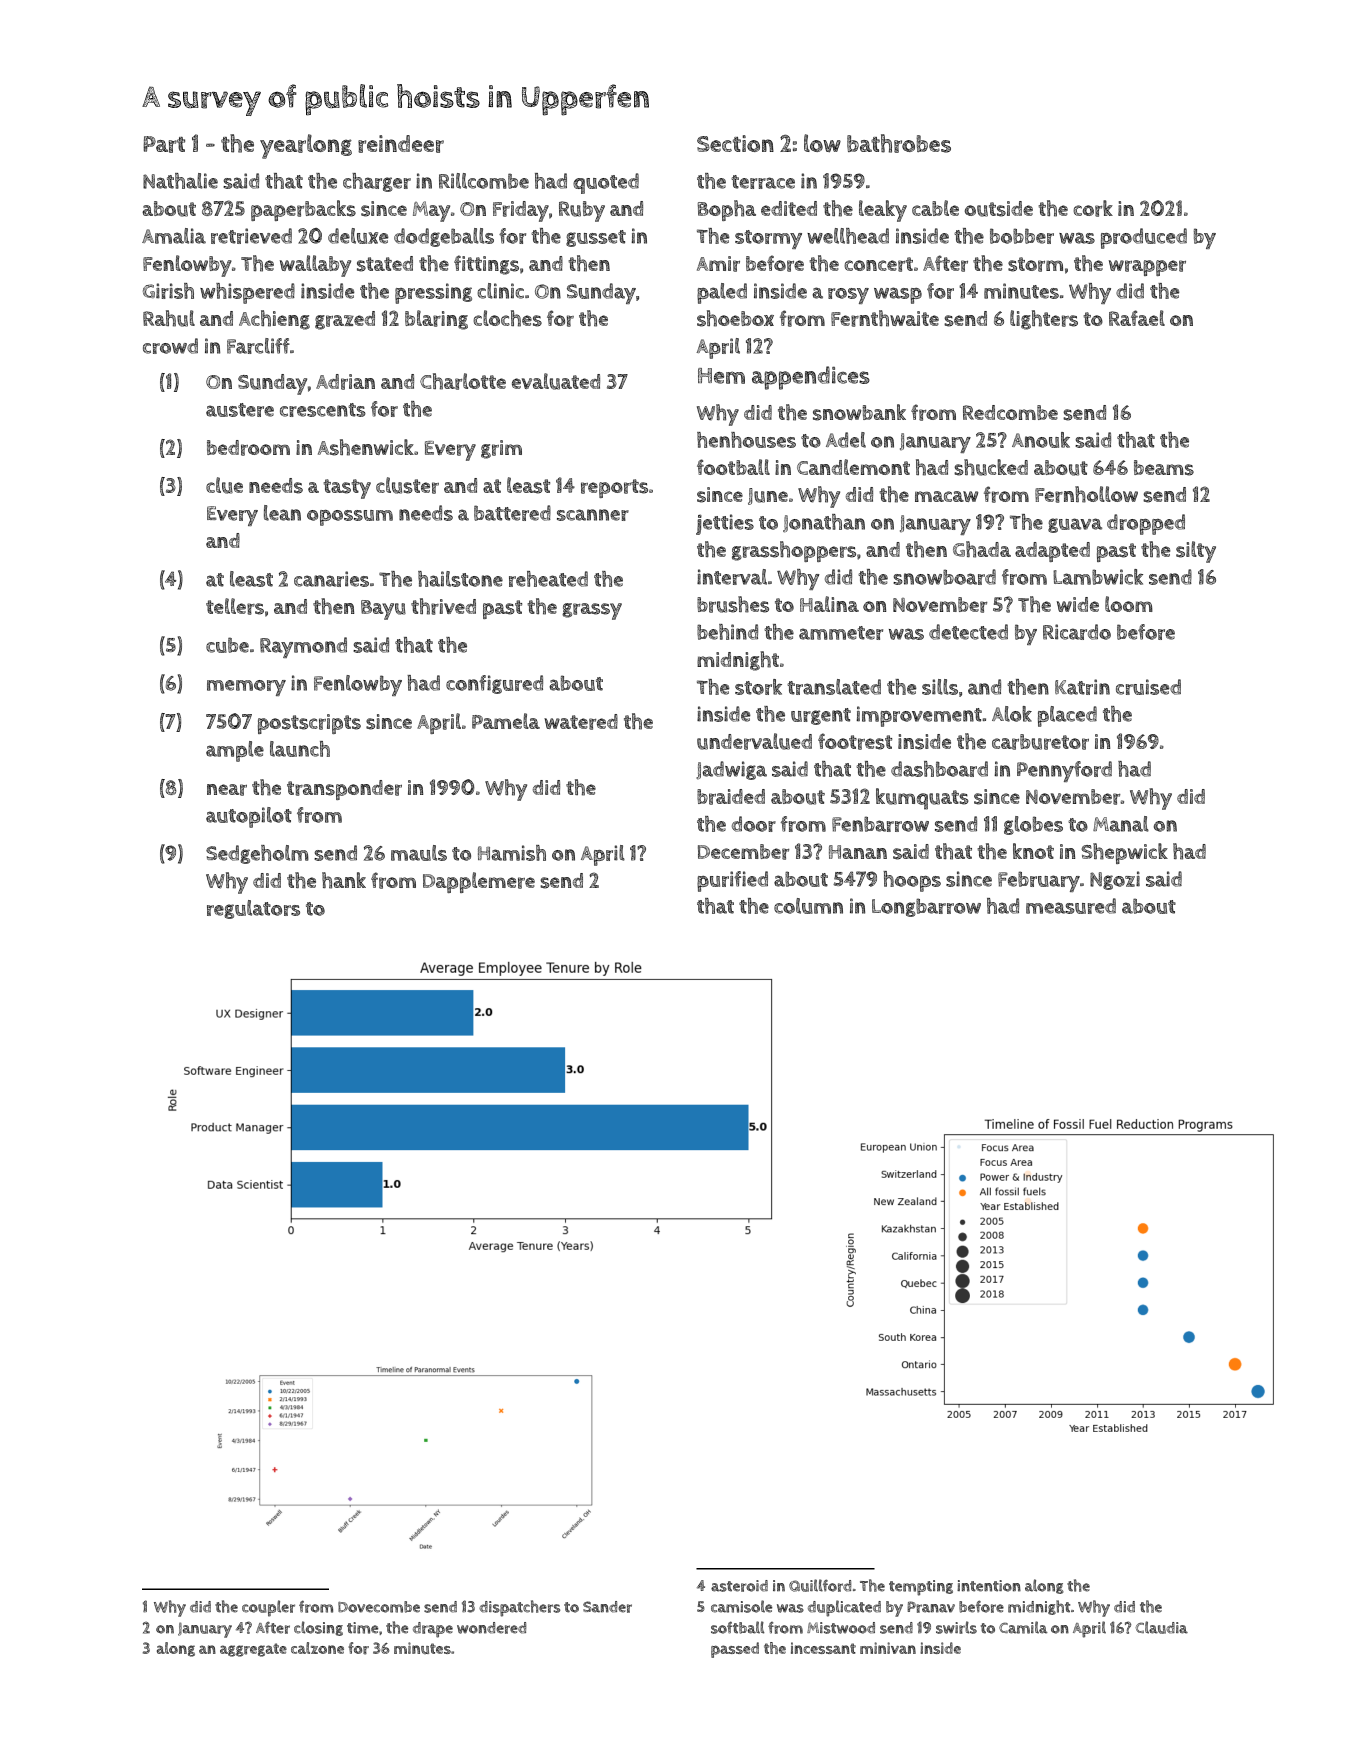  I want to click on cable, so click(935, 208).
